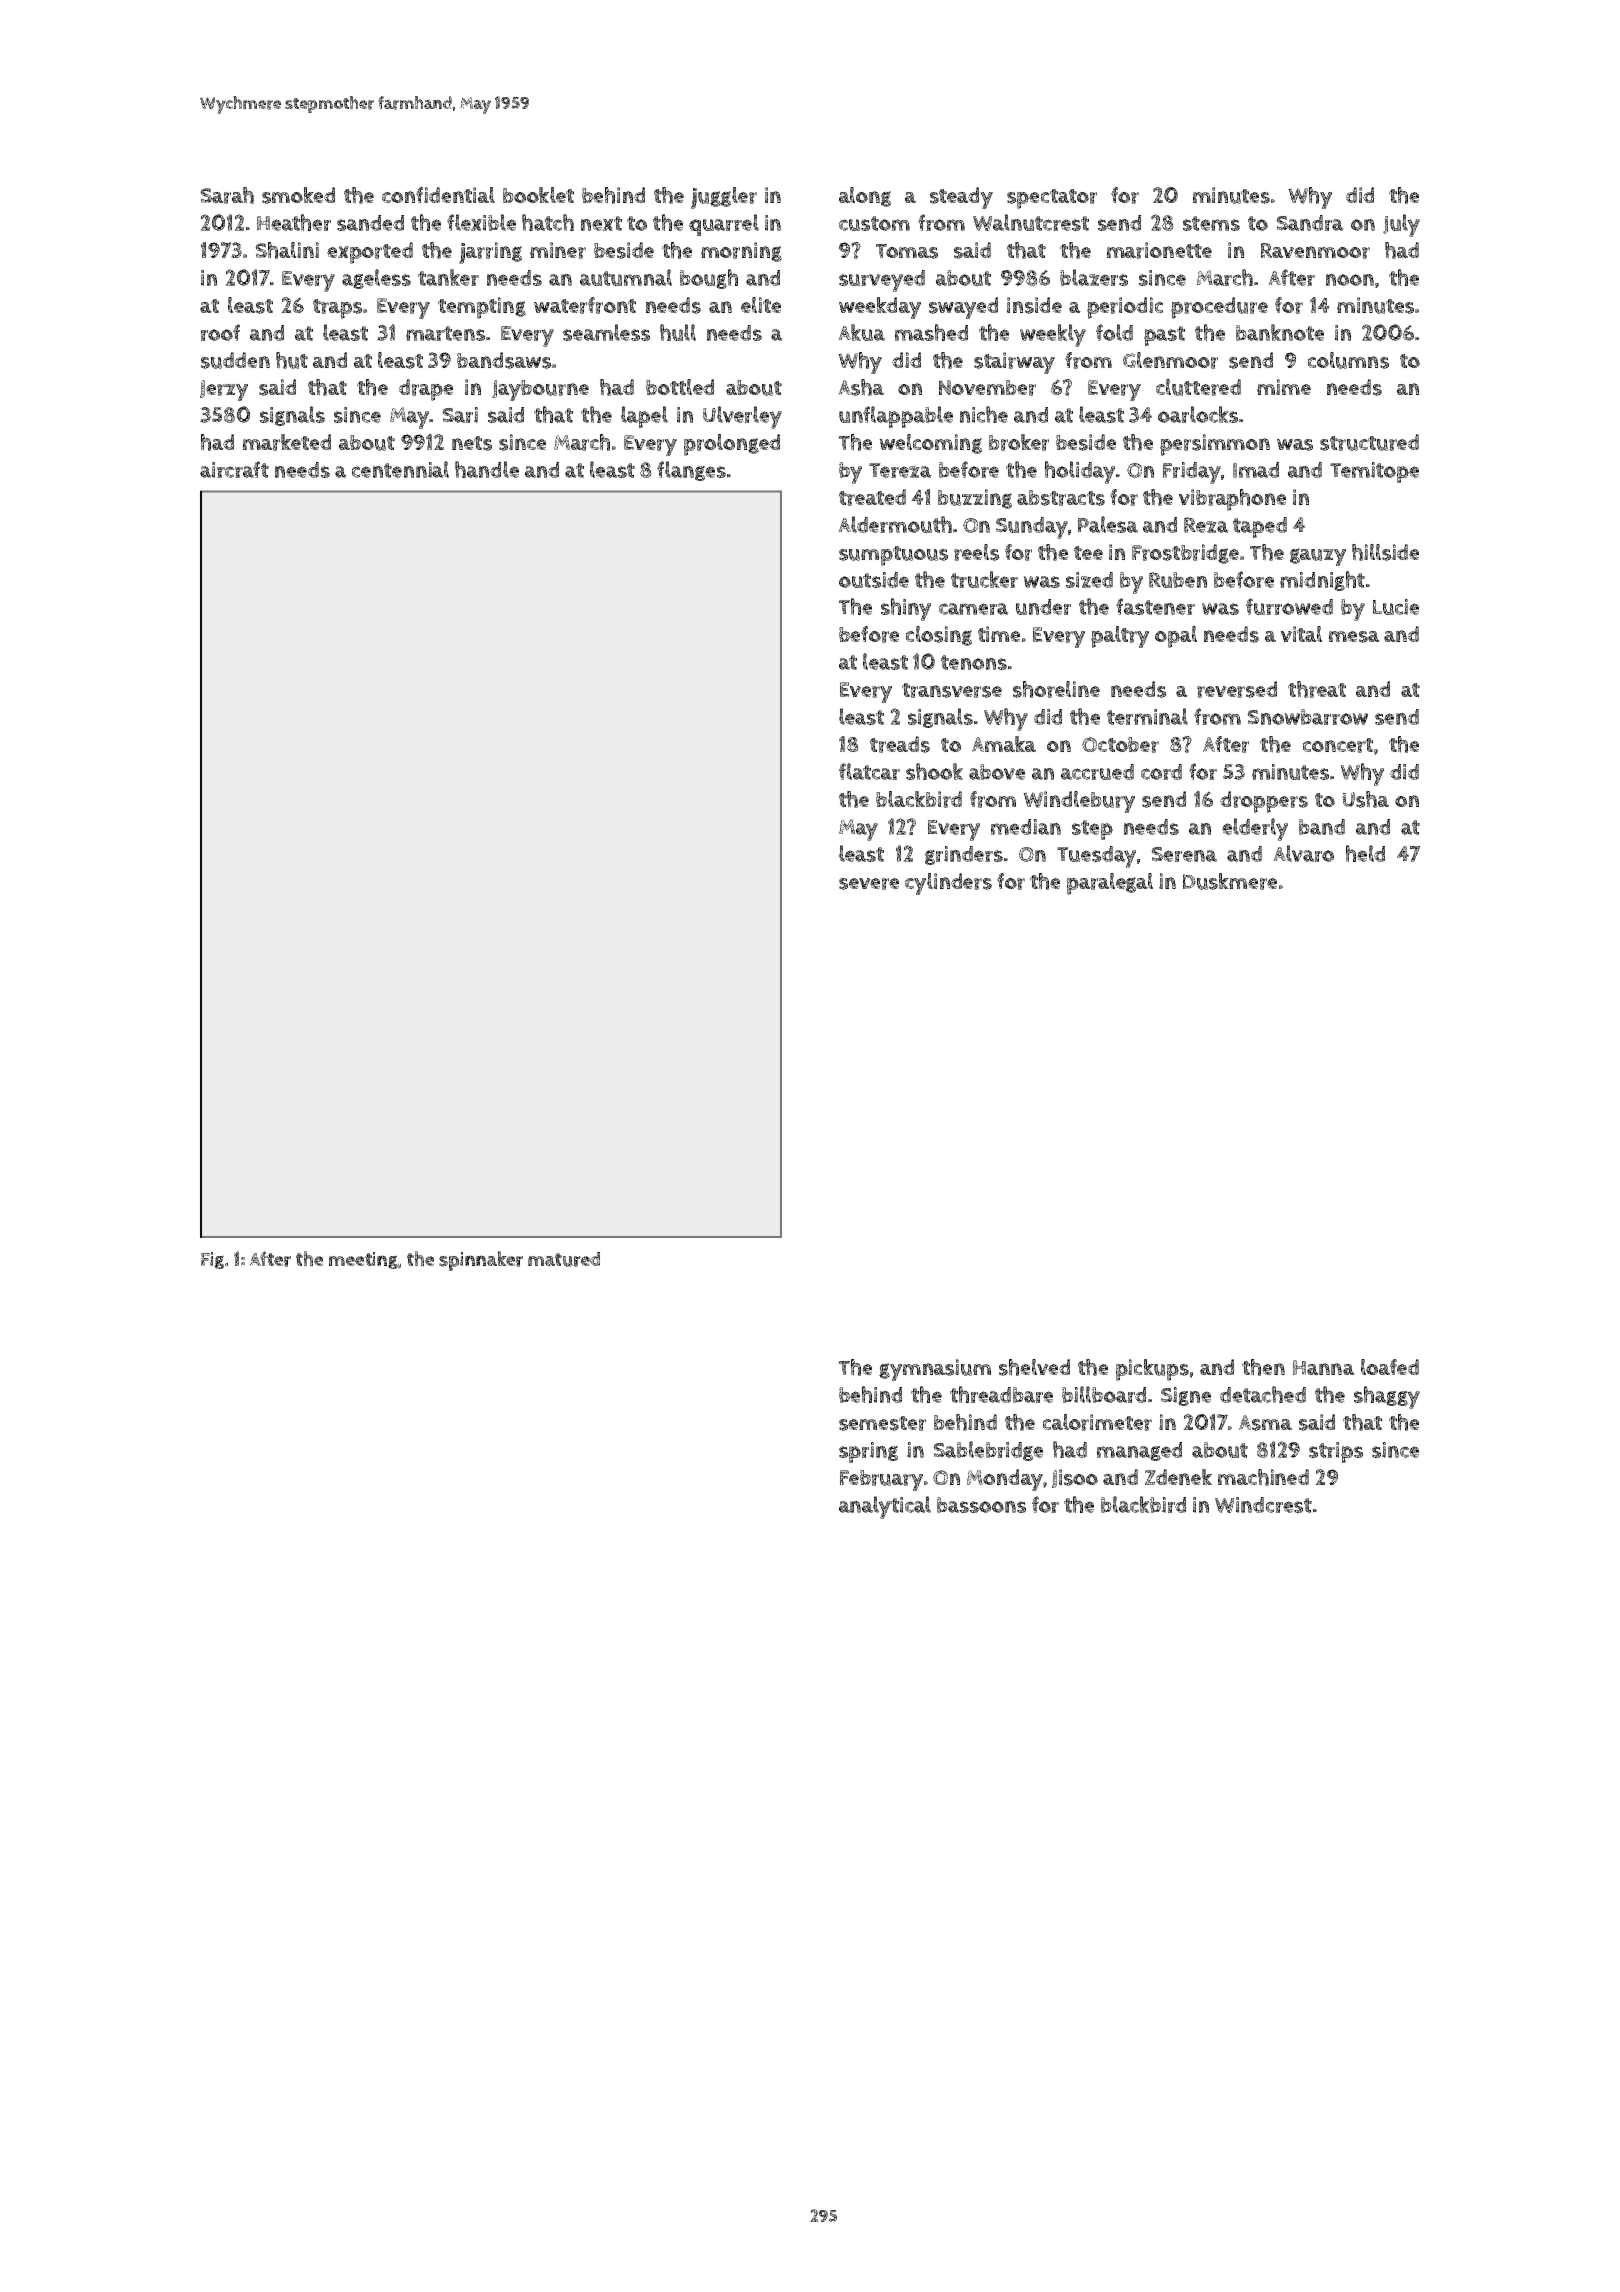 The width and height of the screenshot is (1620, 2292). Describe the element at coordinates (869, 771) in the screenshot. I see `flatcar` at that location.
